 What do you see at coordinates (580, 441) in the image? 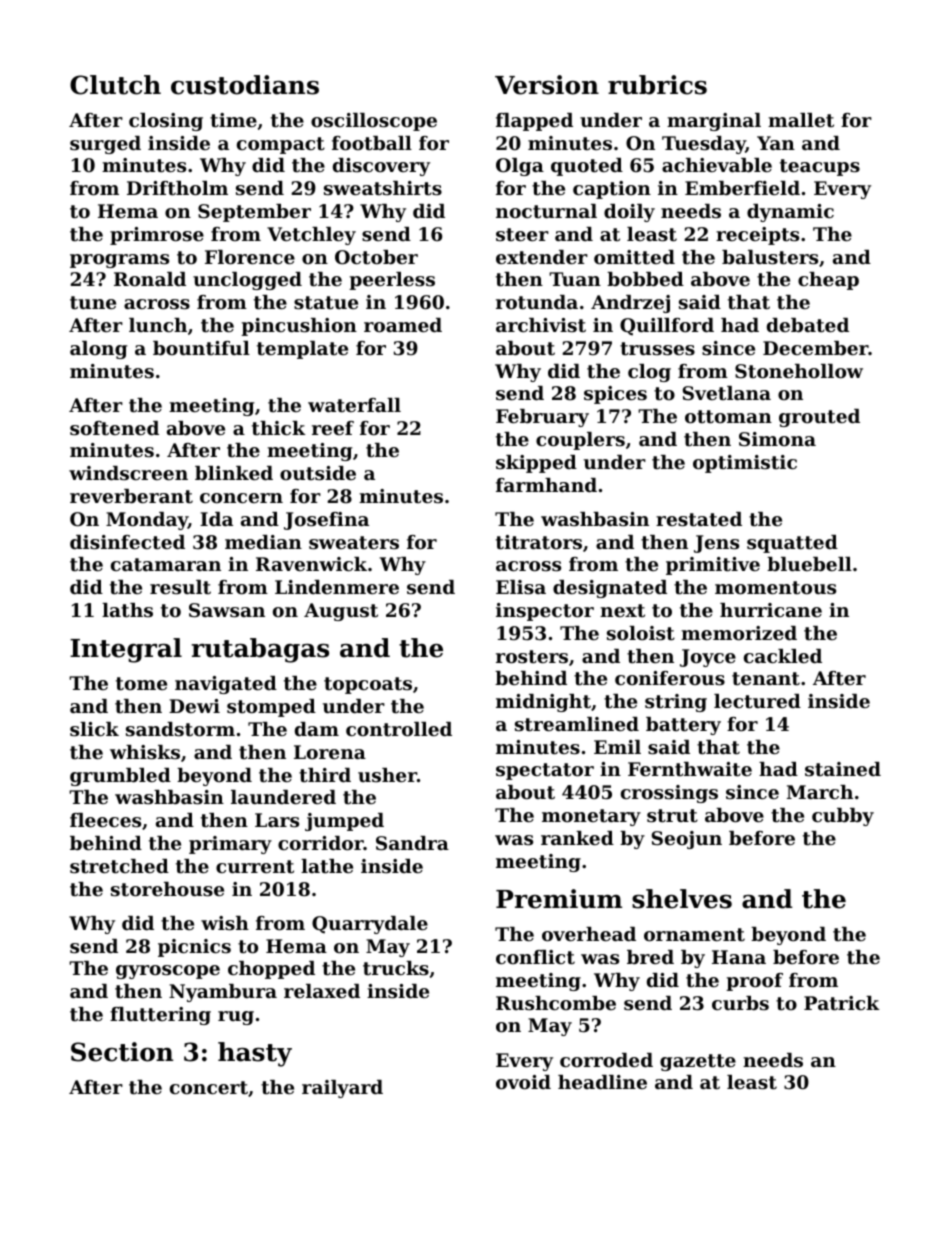
I see `couplers` at bounding box center [580, 441].
